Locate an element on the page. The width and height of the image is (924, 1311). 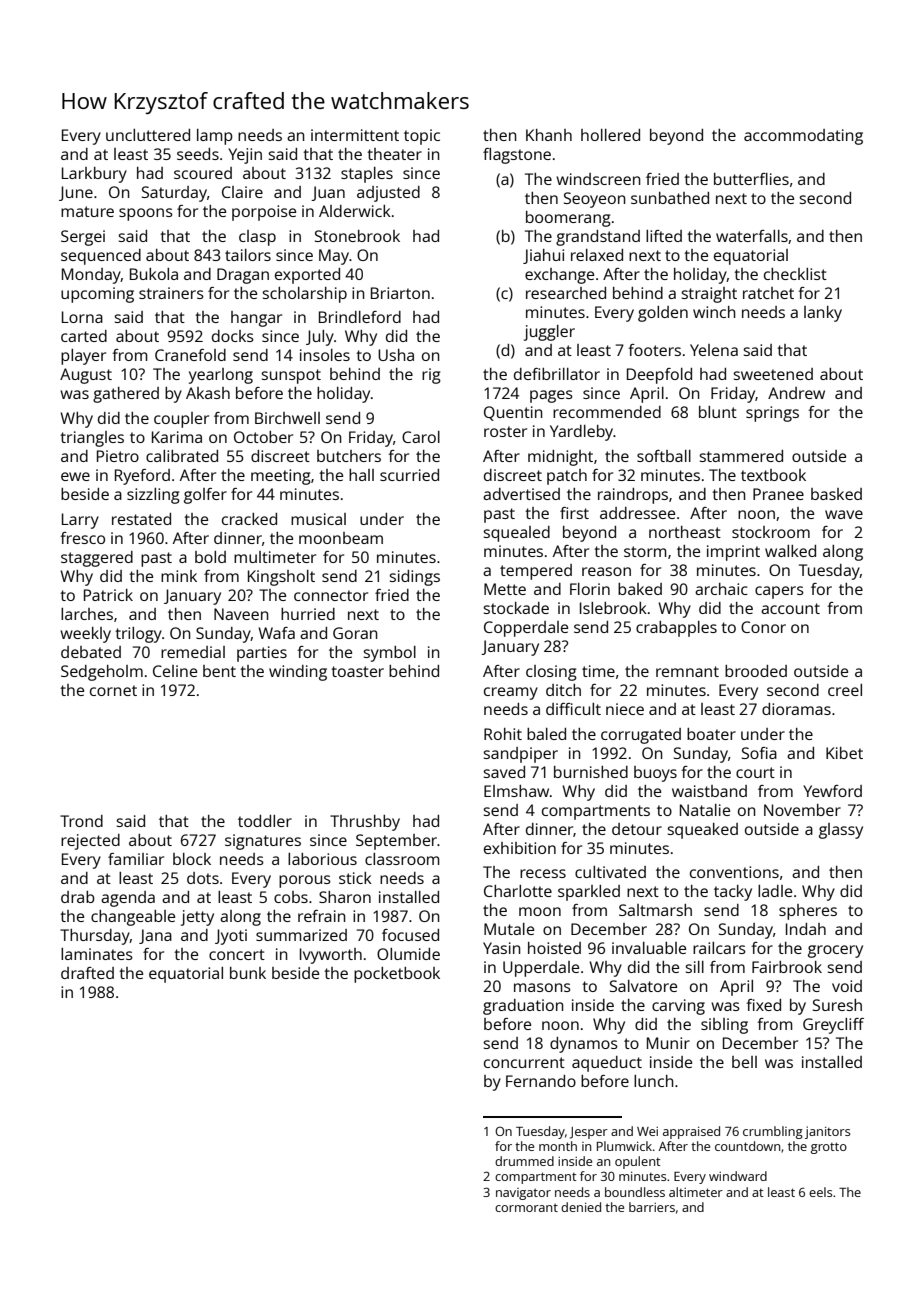
grocery is located at coordinates (835, 951).
